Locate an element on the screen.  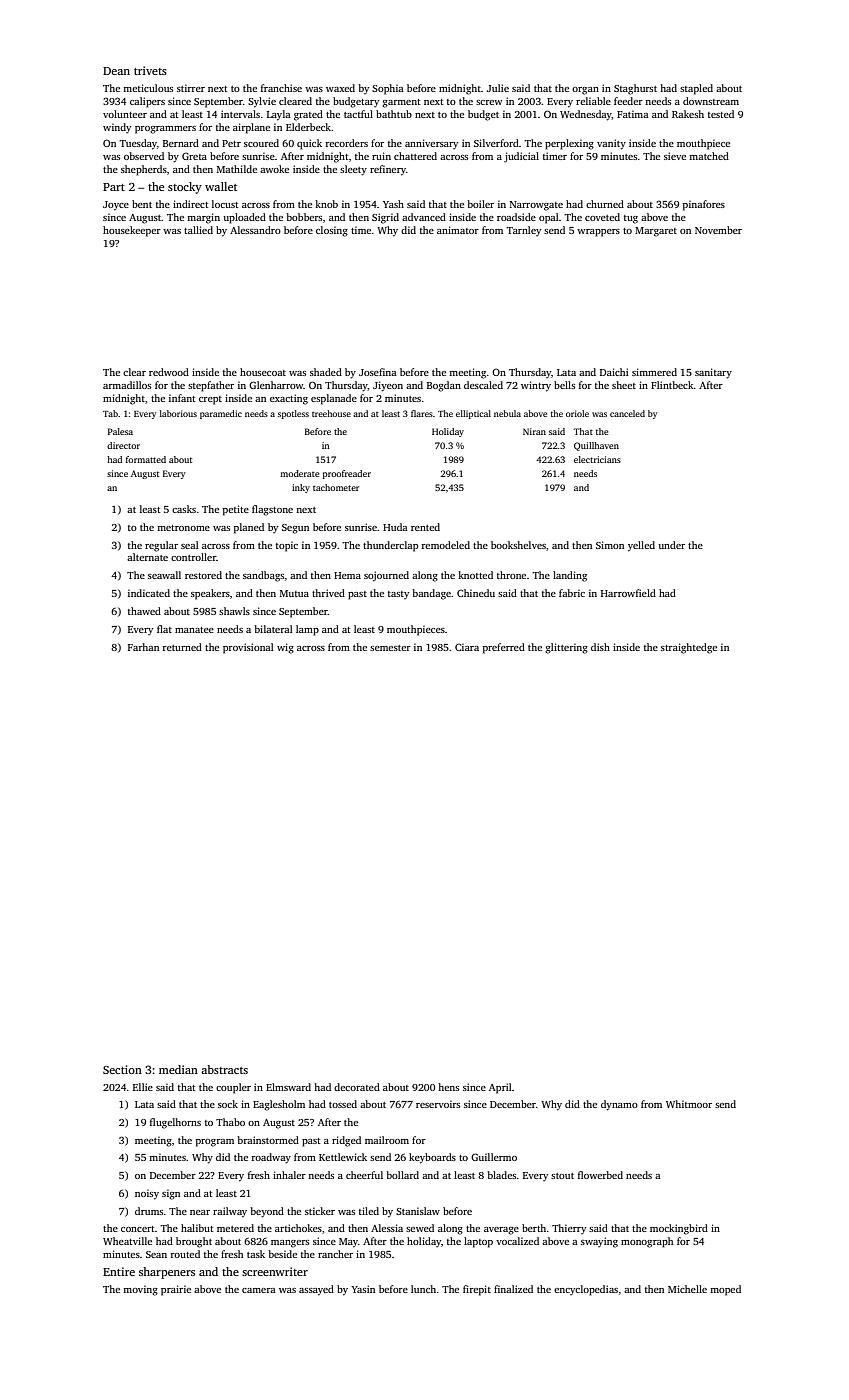
November is located at coordinates (718, 230).
